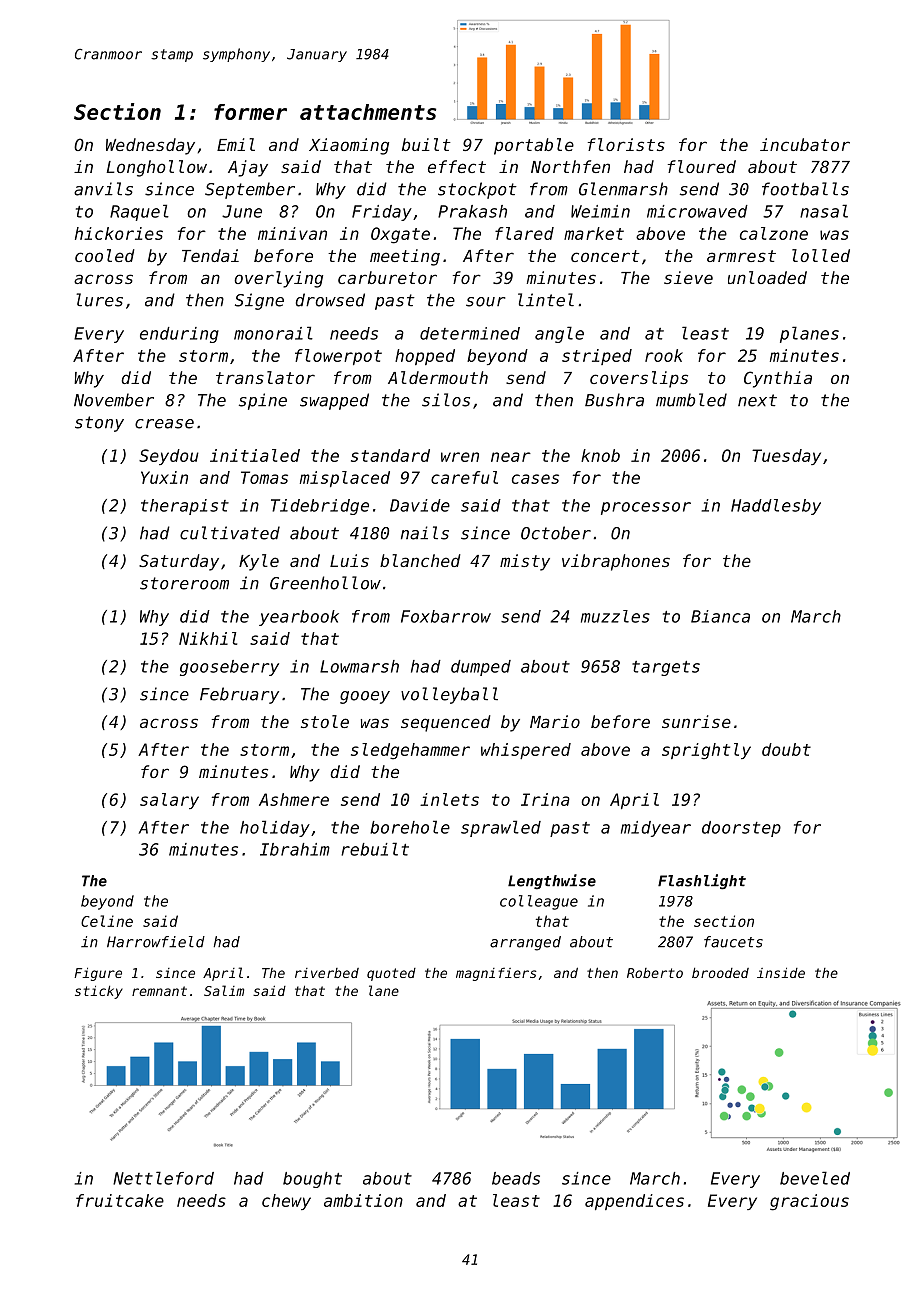 Image resolution: width=924 pixels, height=1314 pixels. Describe the element at coordinates (664, 355) in the image. I see `rook` at that location.
